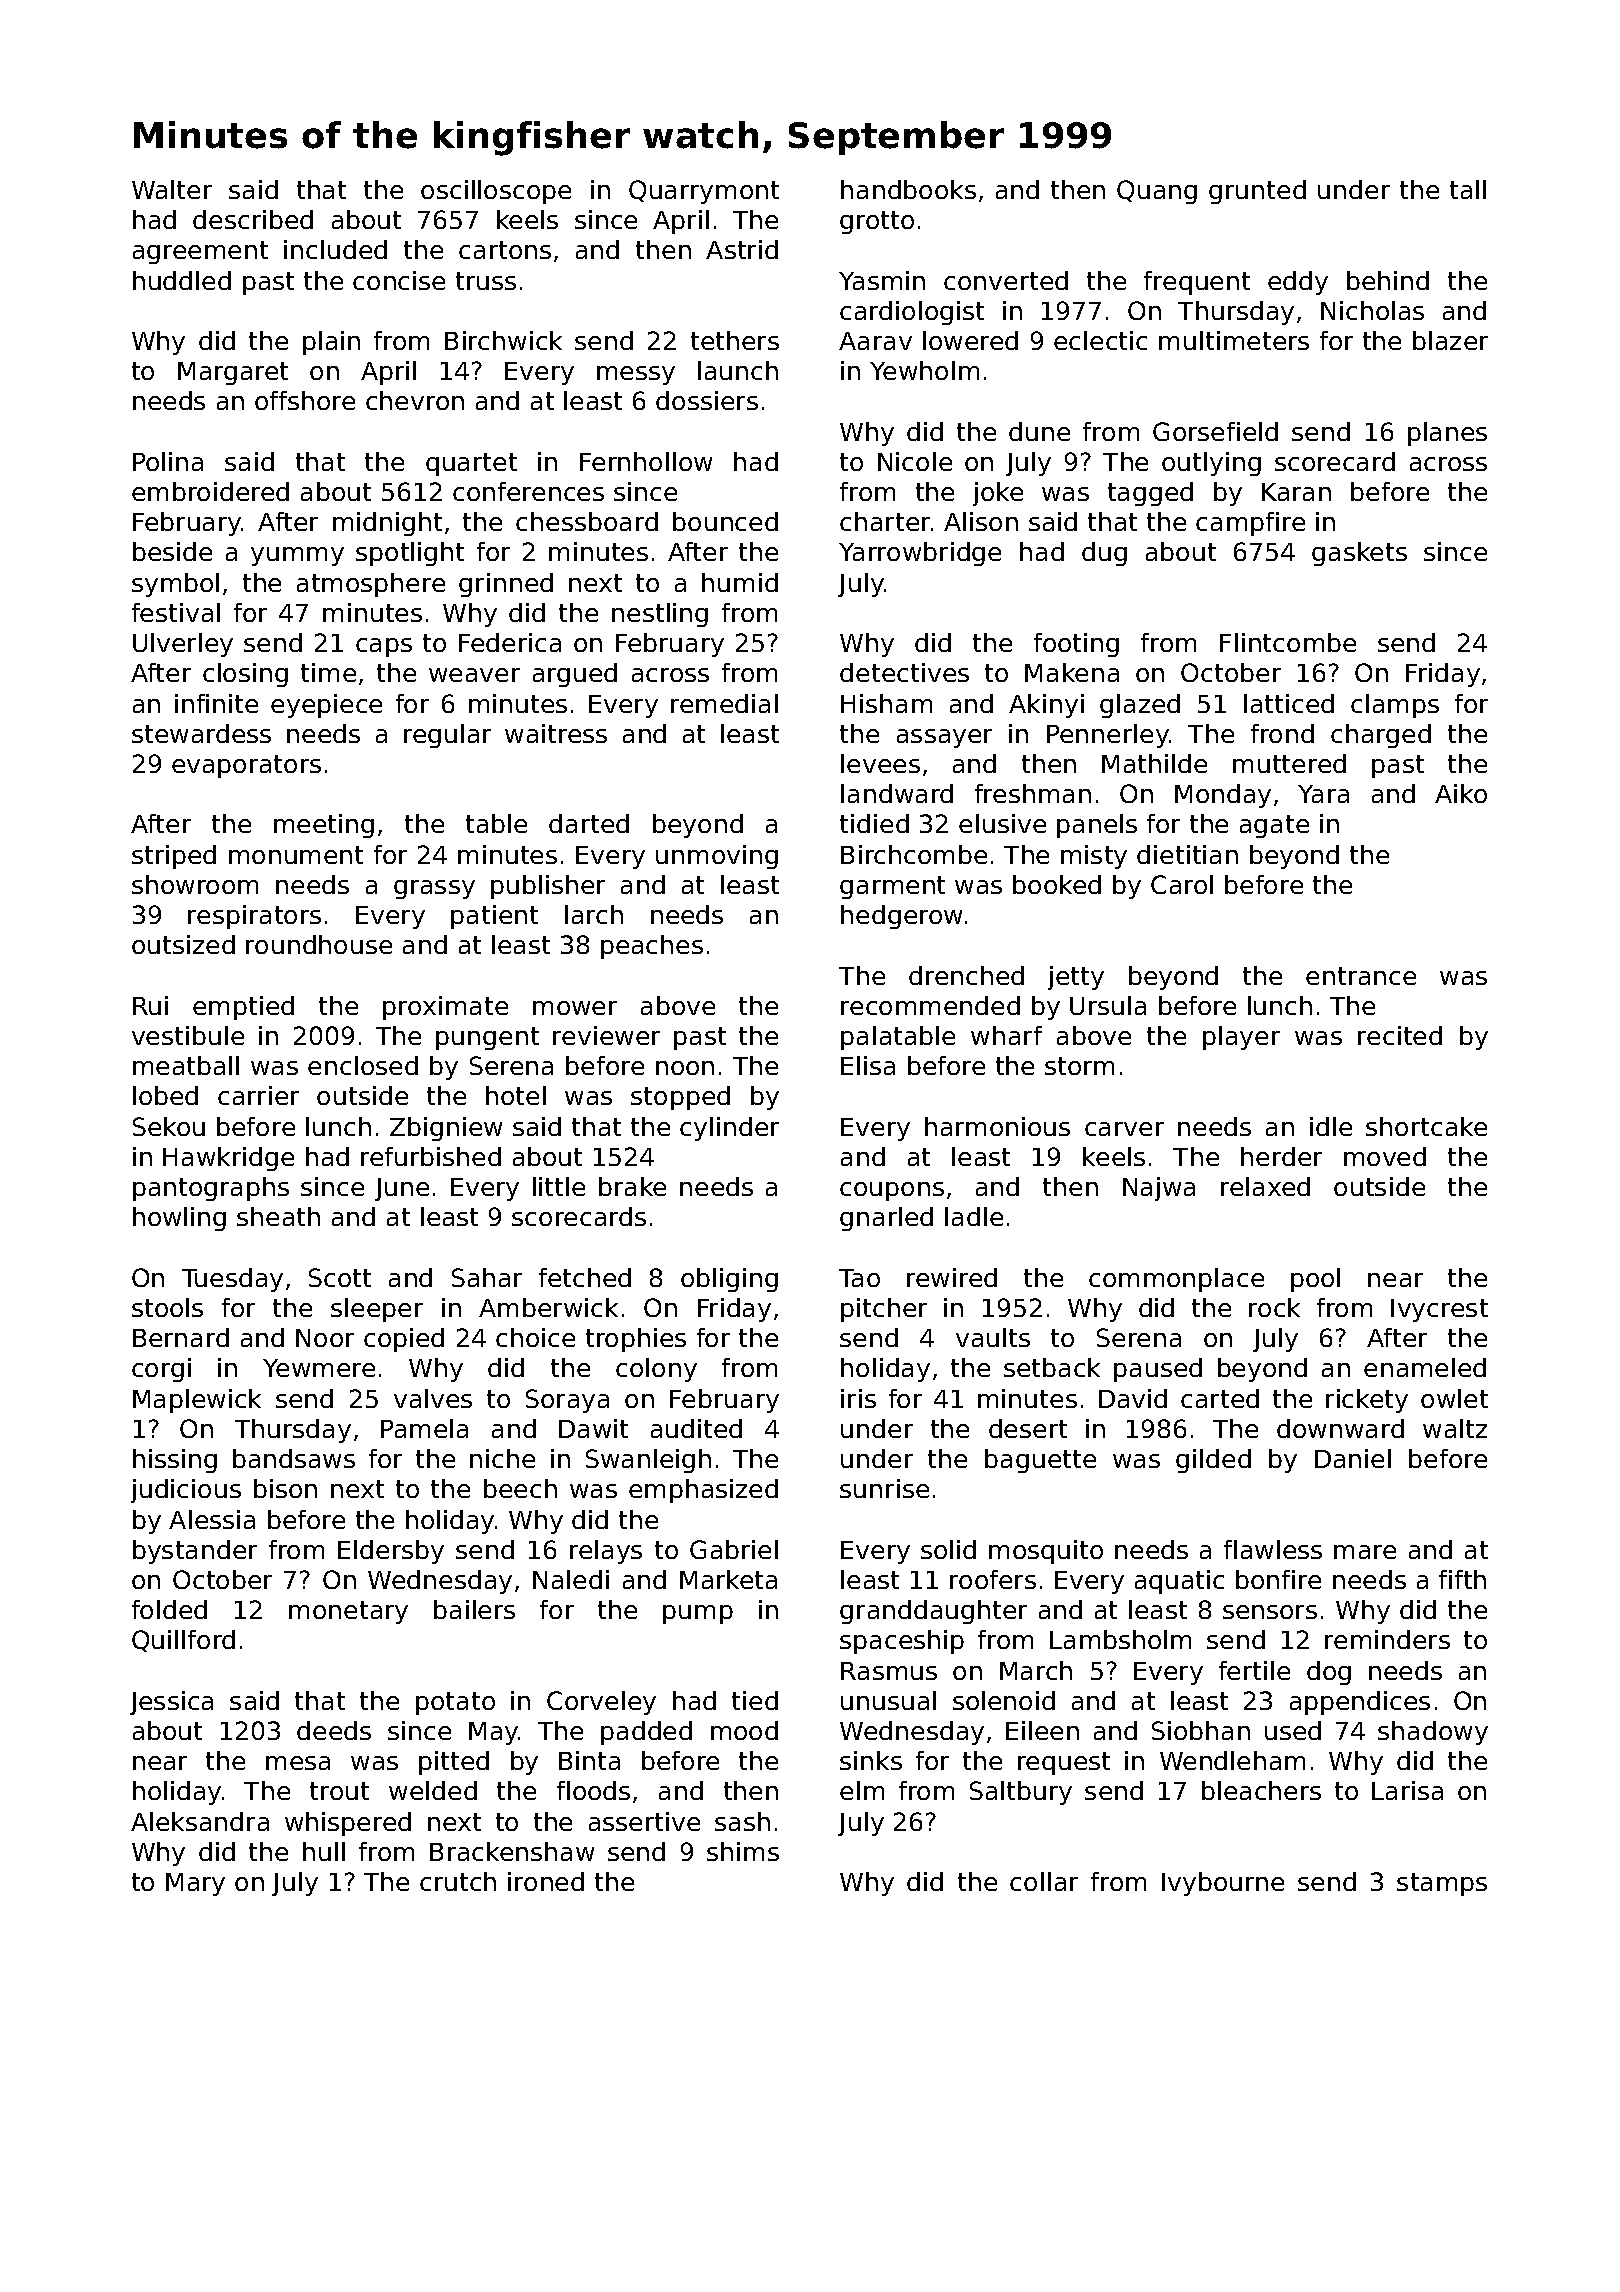 This page has width=1620, height=2292. Describe the element at coordinates (171, 1703) in the page. I see `Jessica` at that location.
